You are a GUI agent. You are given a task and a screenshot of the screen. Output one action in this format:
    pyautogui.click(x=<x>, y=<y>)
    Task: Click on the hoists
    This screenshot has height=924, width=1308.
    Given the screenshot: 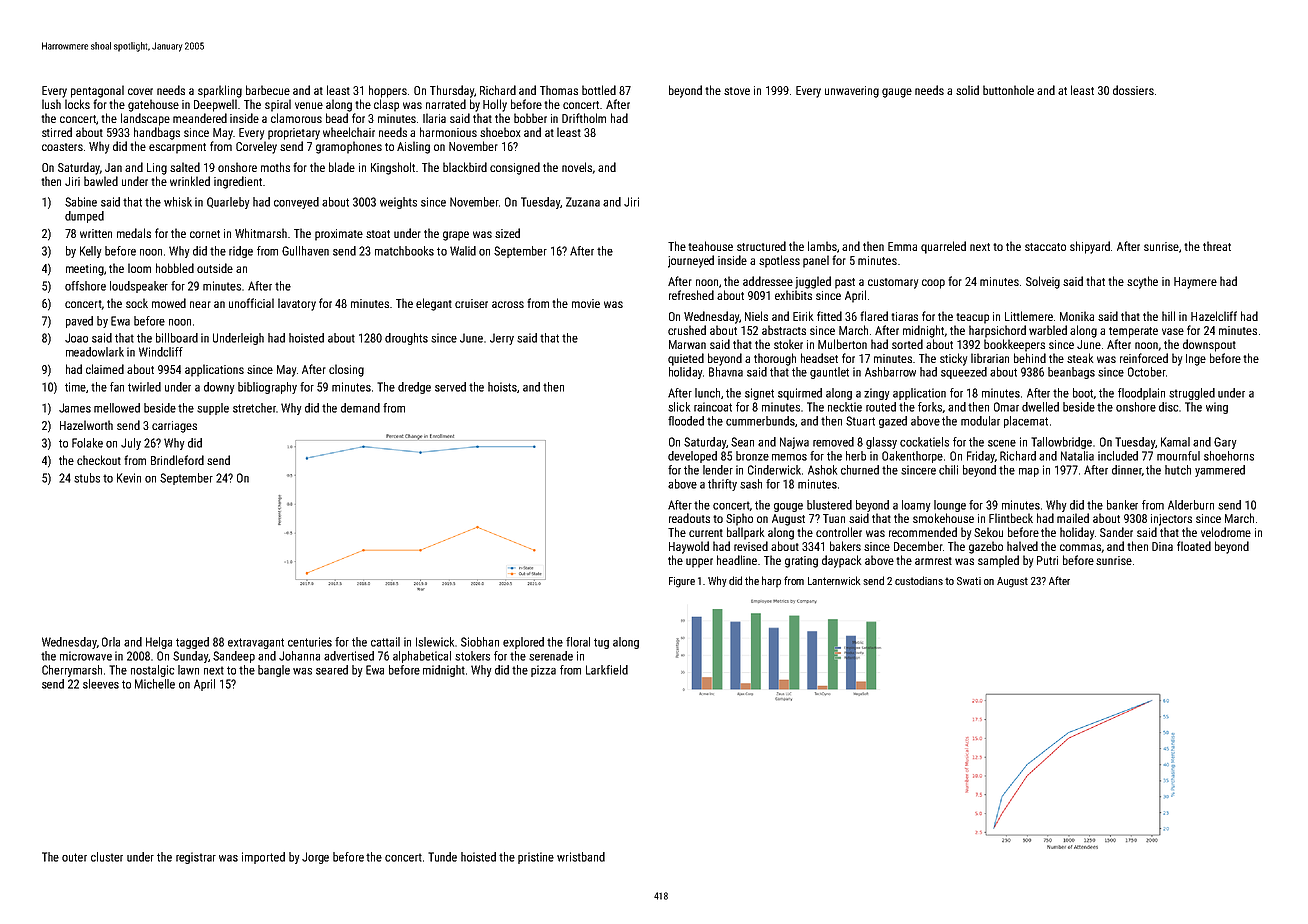 What is the action you would take?
    pyautogui.click(x=503, y=387)
